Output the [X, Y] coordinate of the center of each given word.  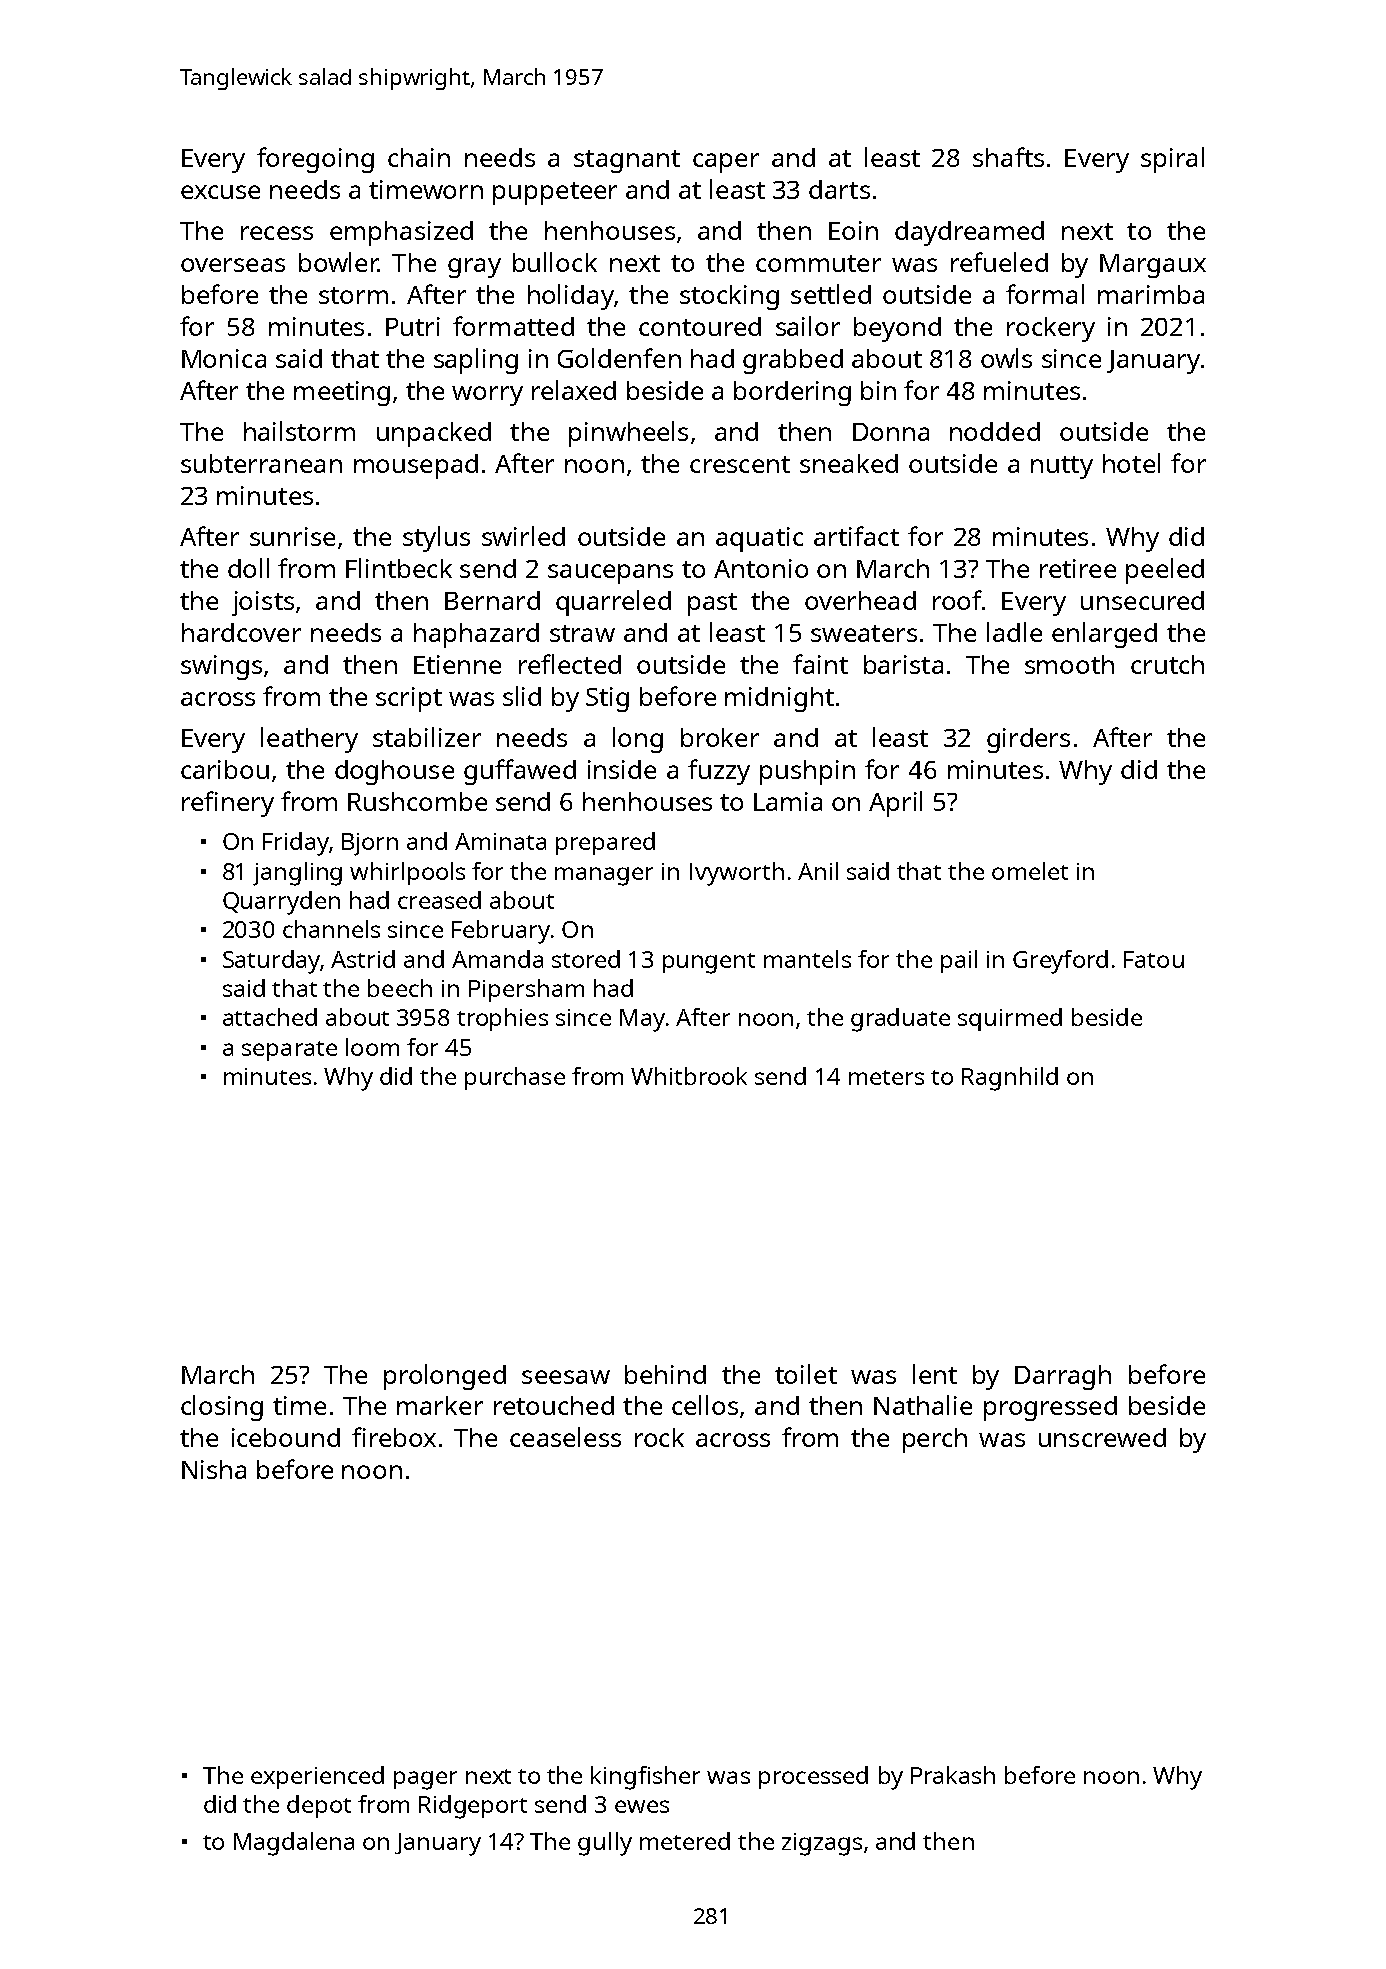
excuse [220, 192]
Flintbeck [399, 568]
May [642, 1020]
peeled [1165, 571]
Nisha [214, 1469]
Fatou [1154, 959]
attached [270, 1017]
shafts [1008, 157]
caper [726, 163]
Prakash [953, 1775]
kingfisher [645, 1778]
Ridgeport [473, 1807]
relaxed [574, 390]
